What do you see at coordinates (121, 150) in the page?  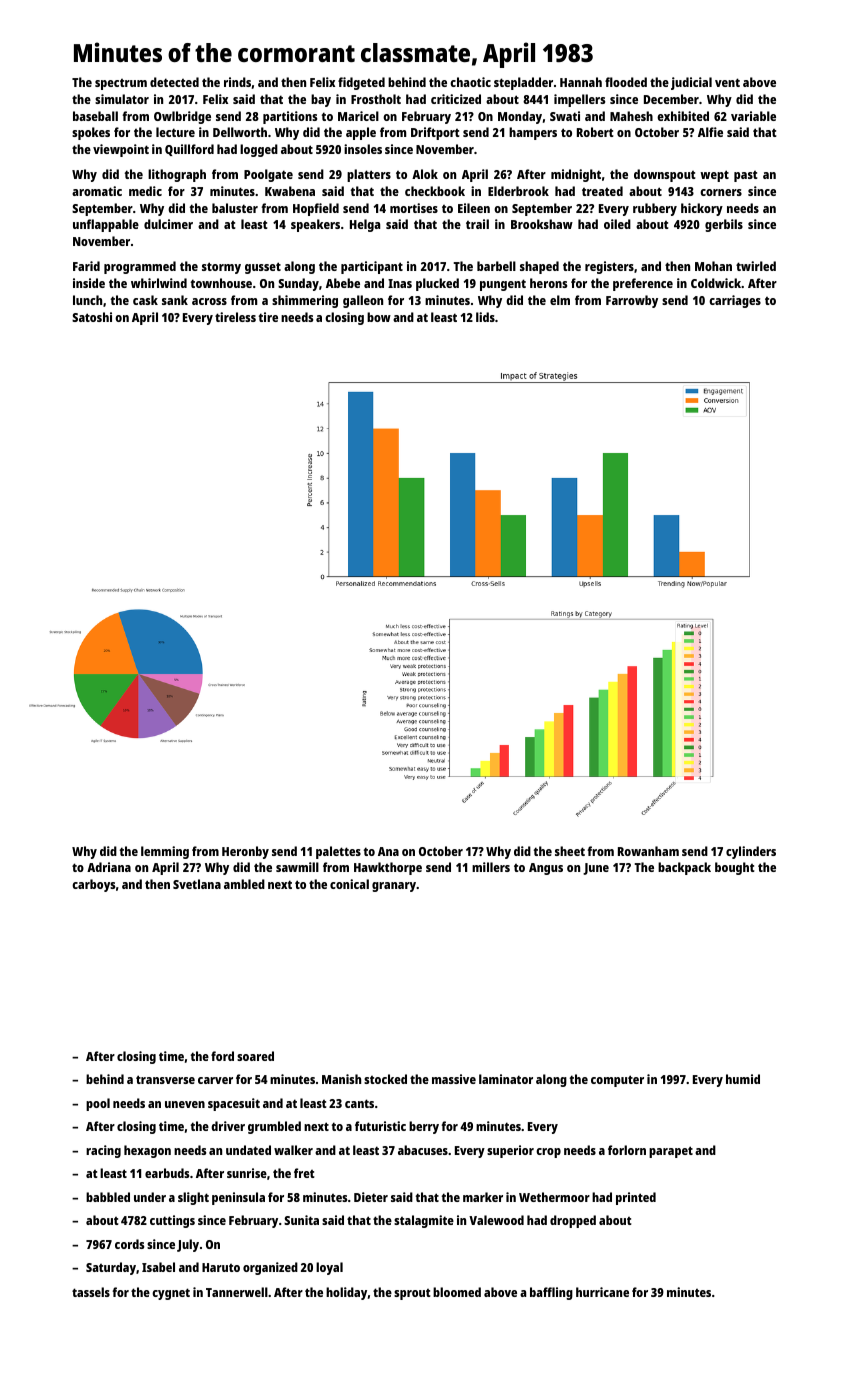 I see `viewpoint` at bounding box center [121, 150].
